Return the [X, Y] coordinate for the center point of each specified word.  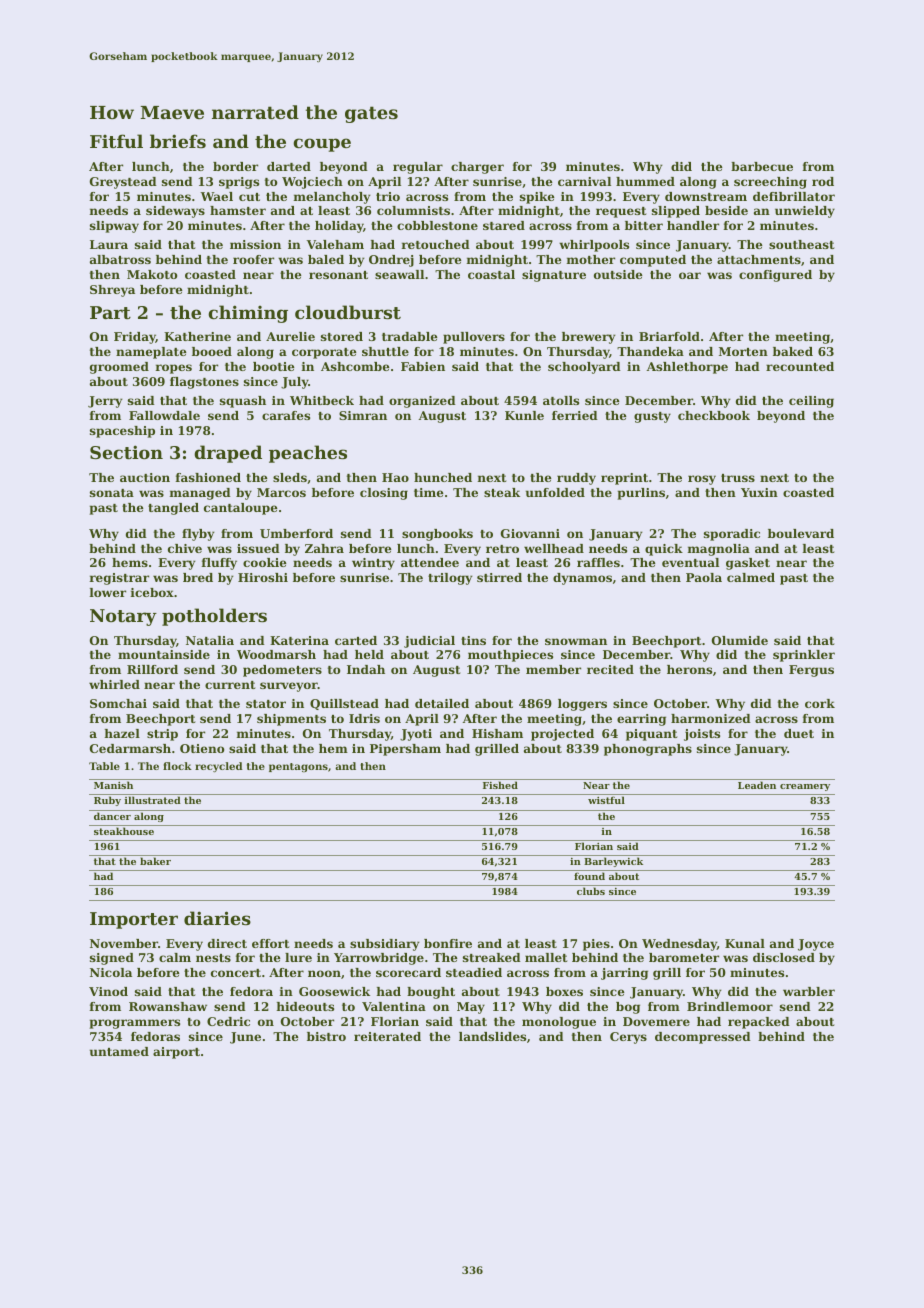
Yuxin [759, 492]
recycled [219, 767]
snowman [576, 641]
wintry [373, 564]
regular [418, 168]
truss [738, 478]
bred [198, 577]
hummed [645, 181]
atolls [561, 400]
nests [213, 958]
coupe [322, 145]
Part [110, 312]
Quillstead [344, 704]
